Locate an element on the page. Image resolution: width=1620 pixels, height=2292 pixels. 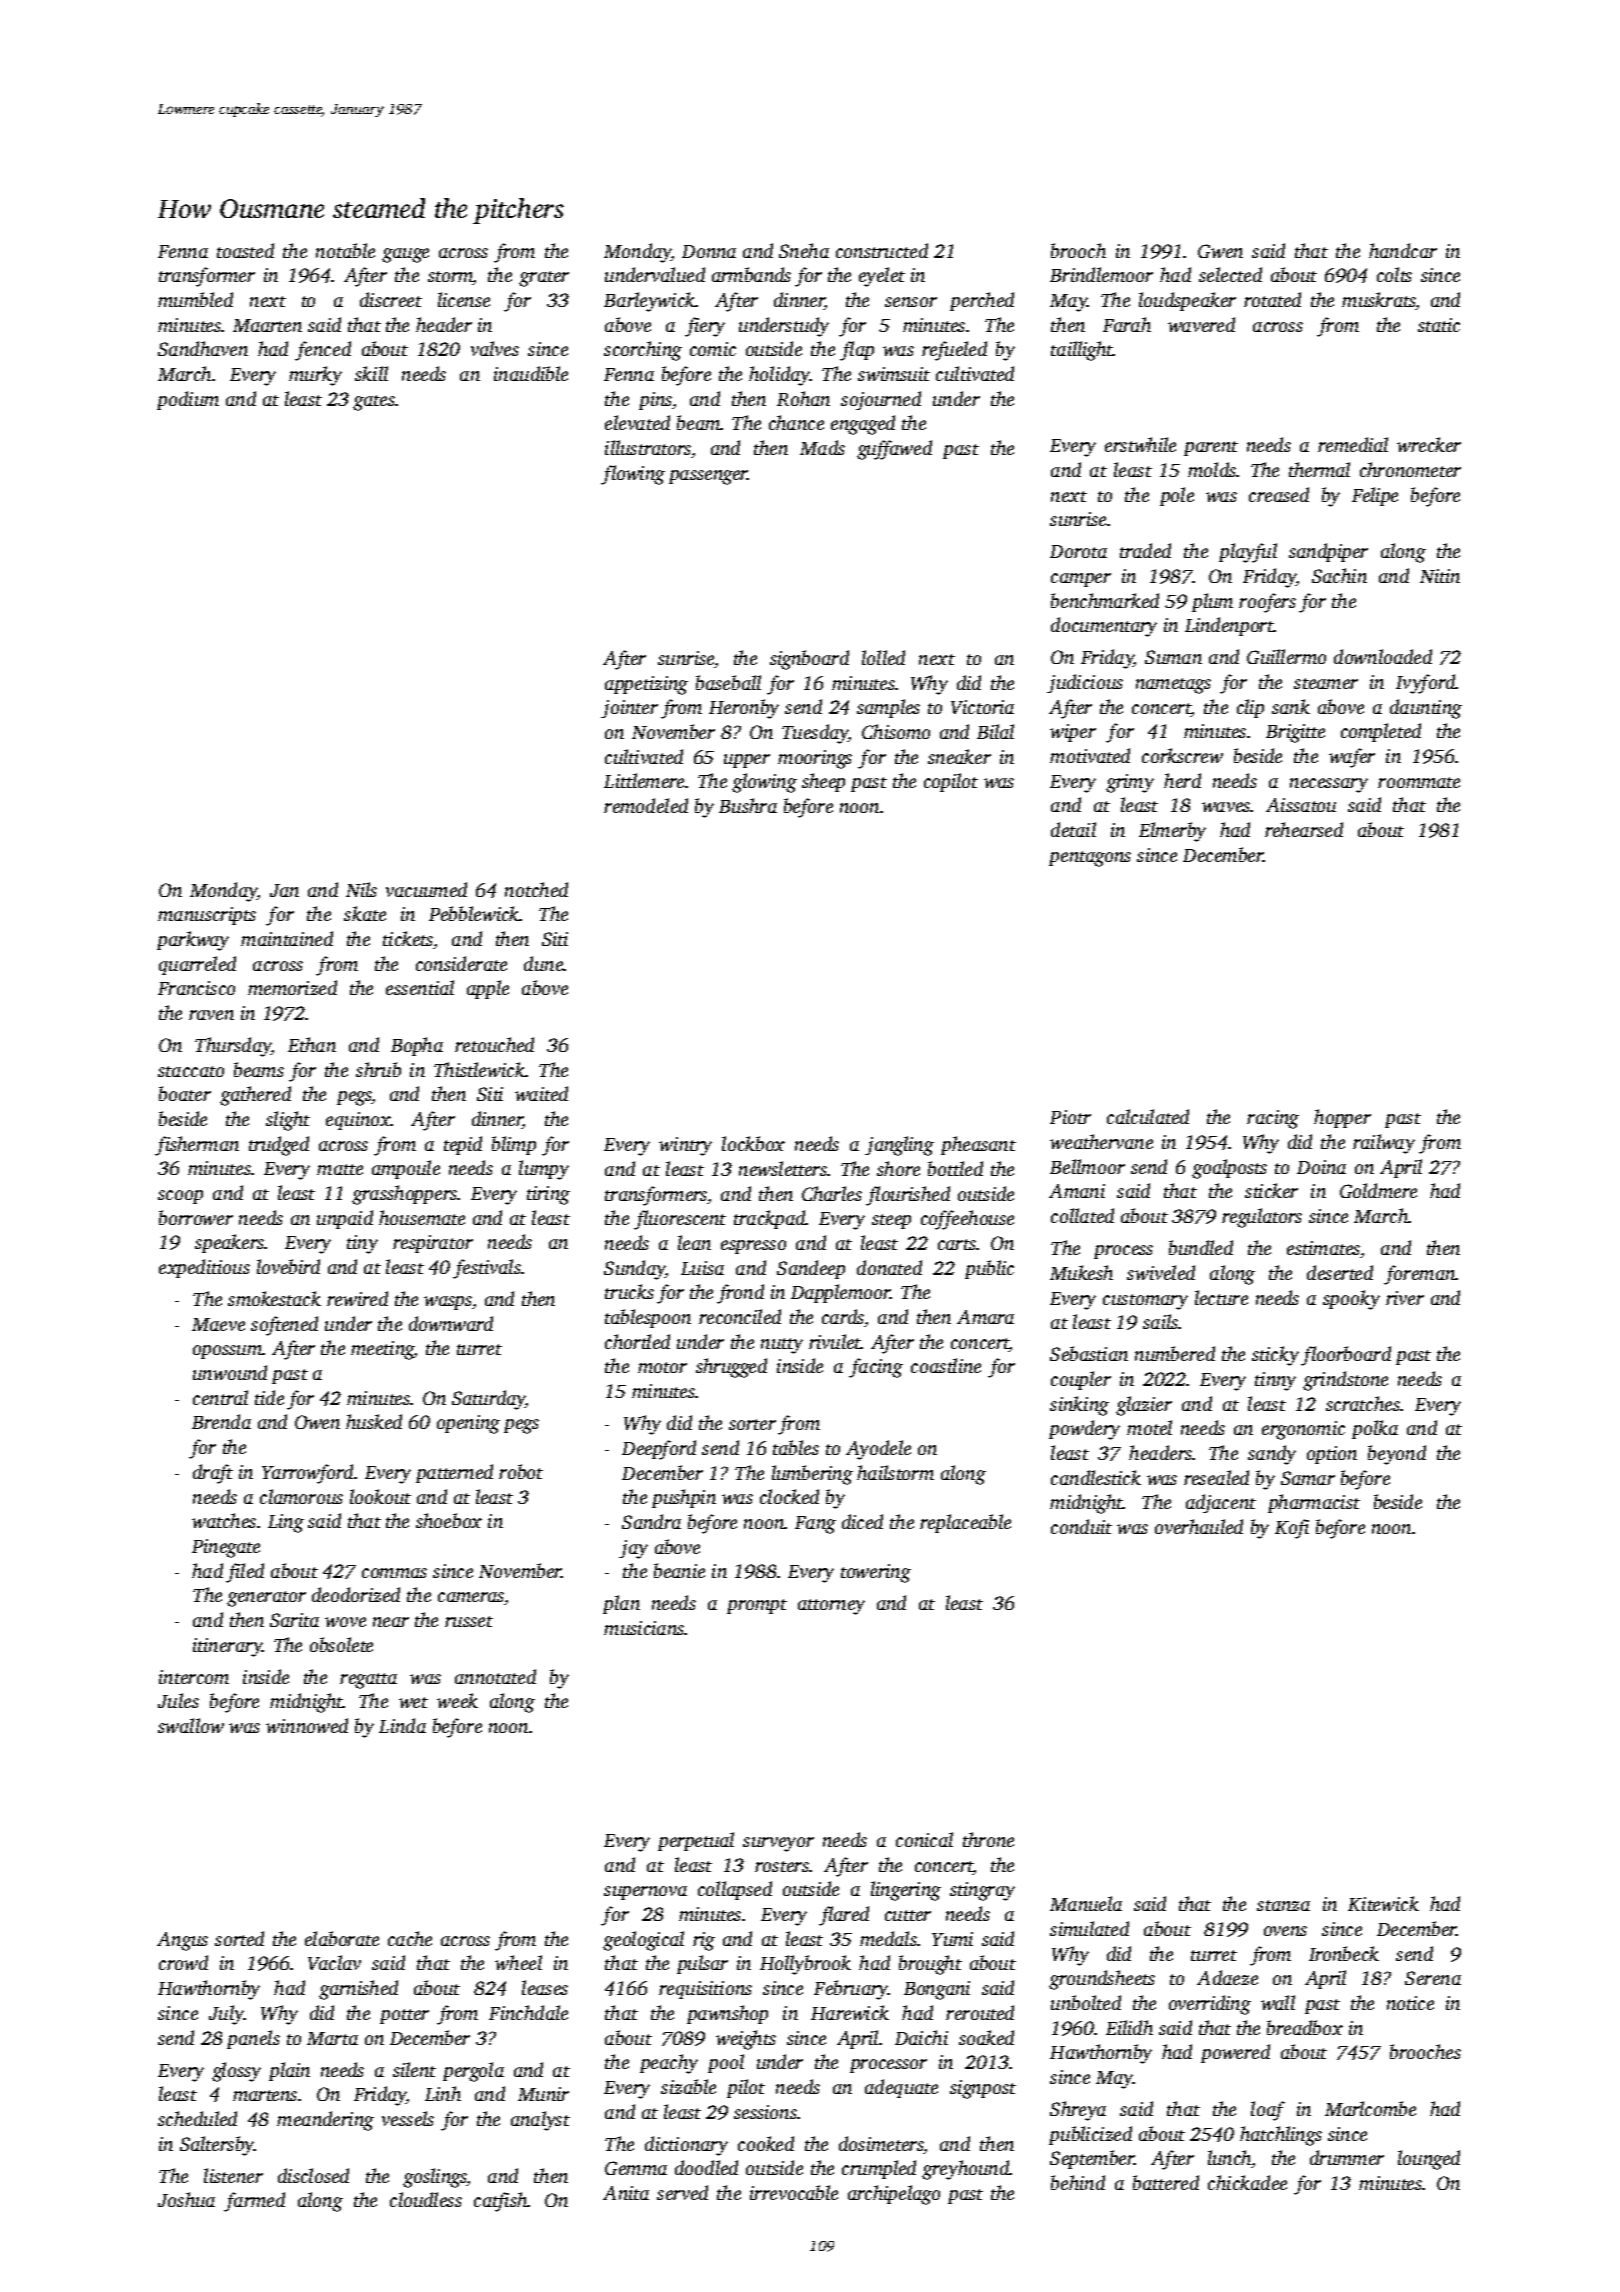
corkscrew is located at coordinates (1182, 755).
